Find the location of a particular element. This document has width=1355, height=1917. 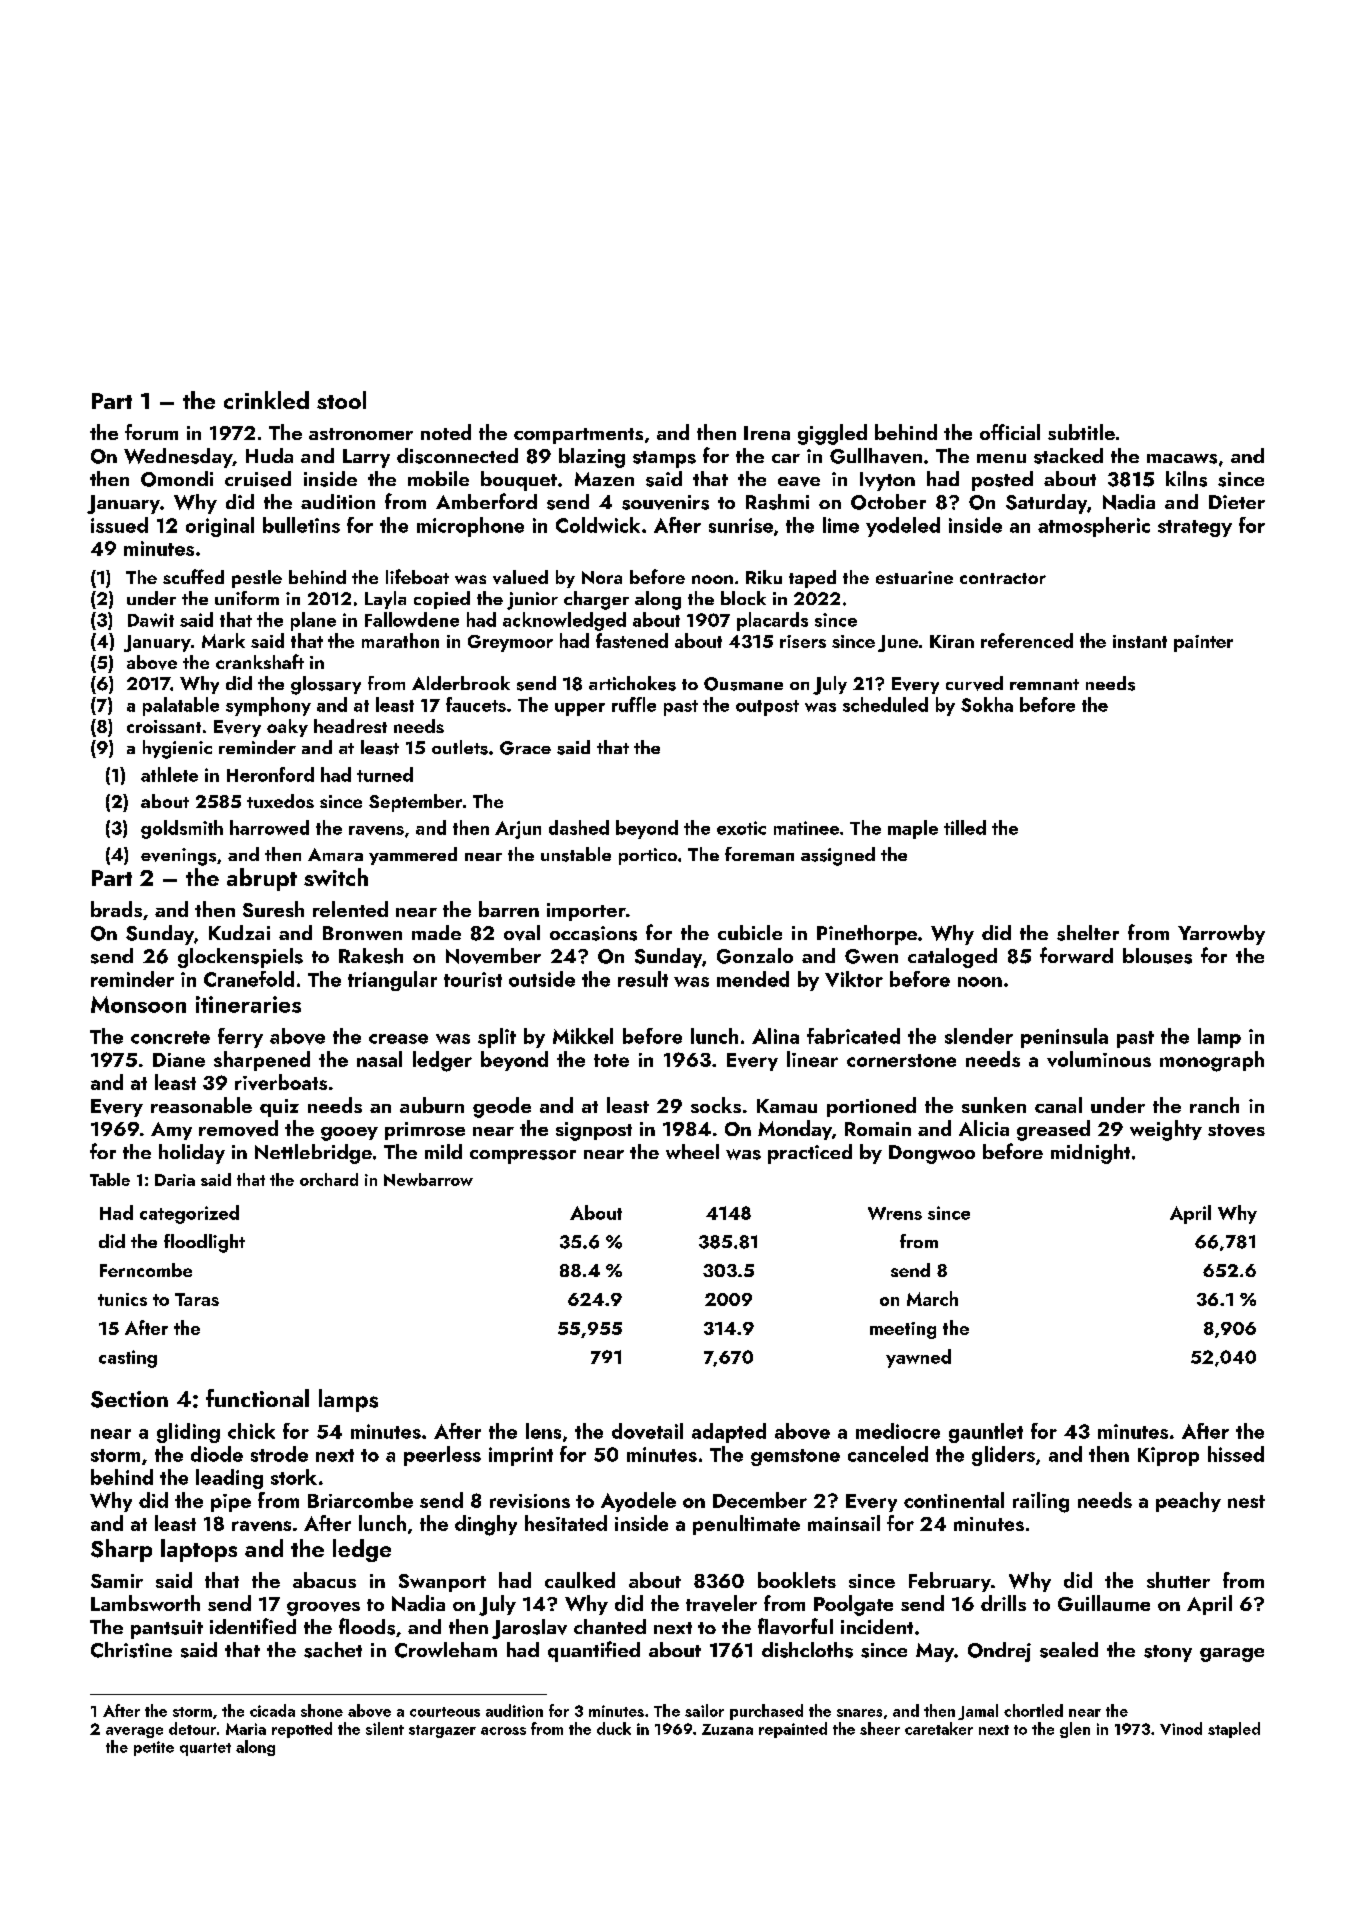

painter is located at coordinates (1203, 643).
